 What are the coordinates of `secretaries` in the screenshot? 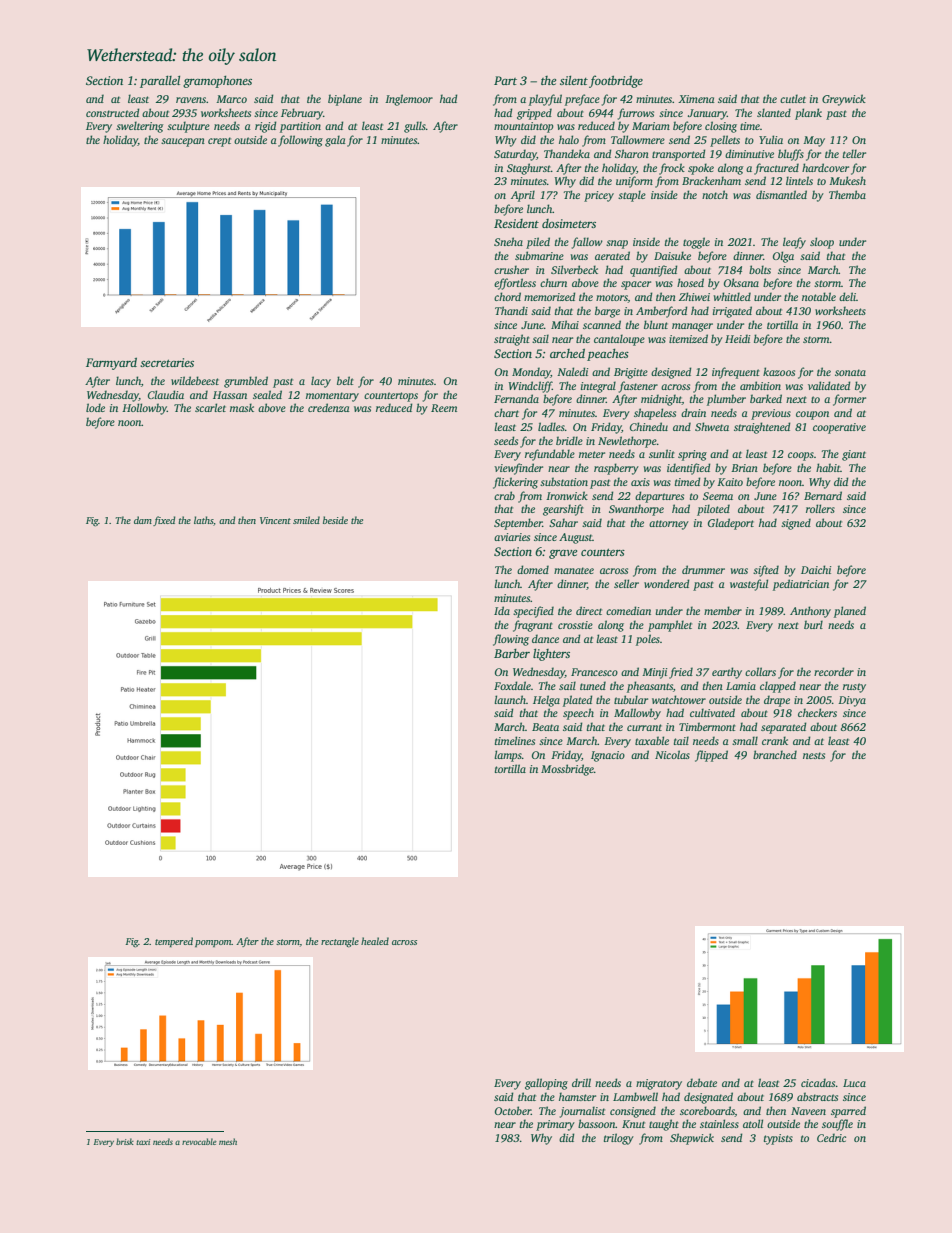 It's located at (167, 362).
